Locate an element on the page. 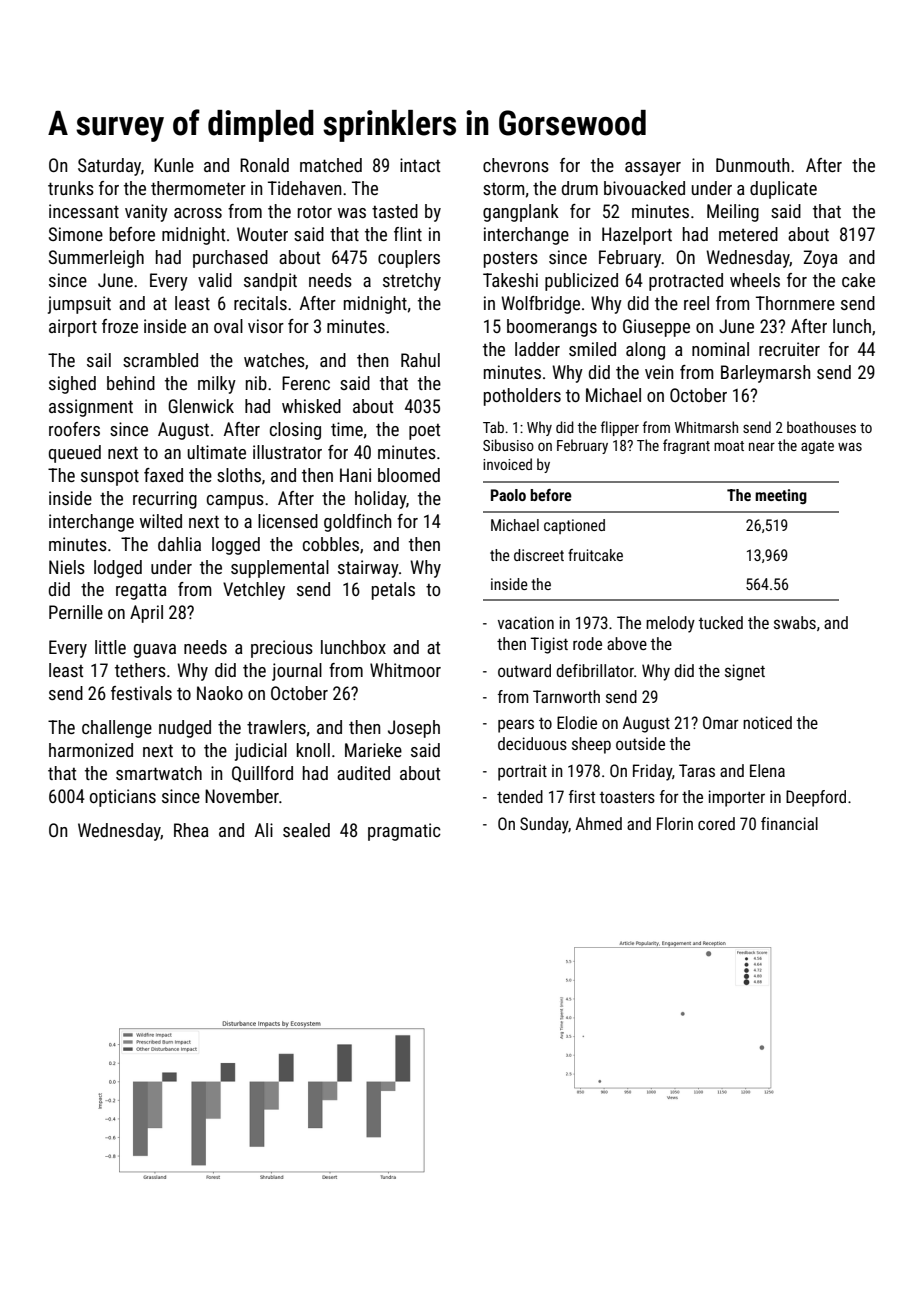 Image resolution: width=924 pixels, height=1308 pixels. sunspot is located at coordinates (110, 478).
